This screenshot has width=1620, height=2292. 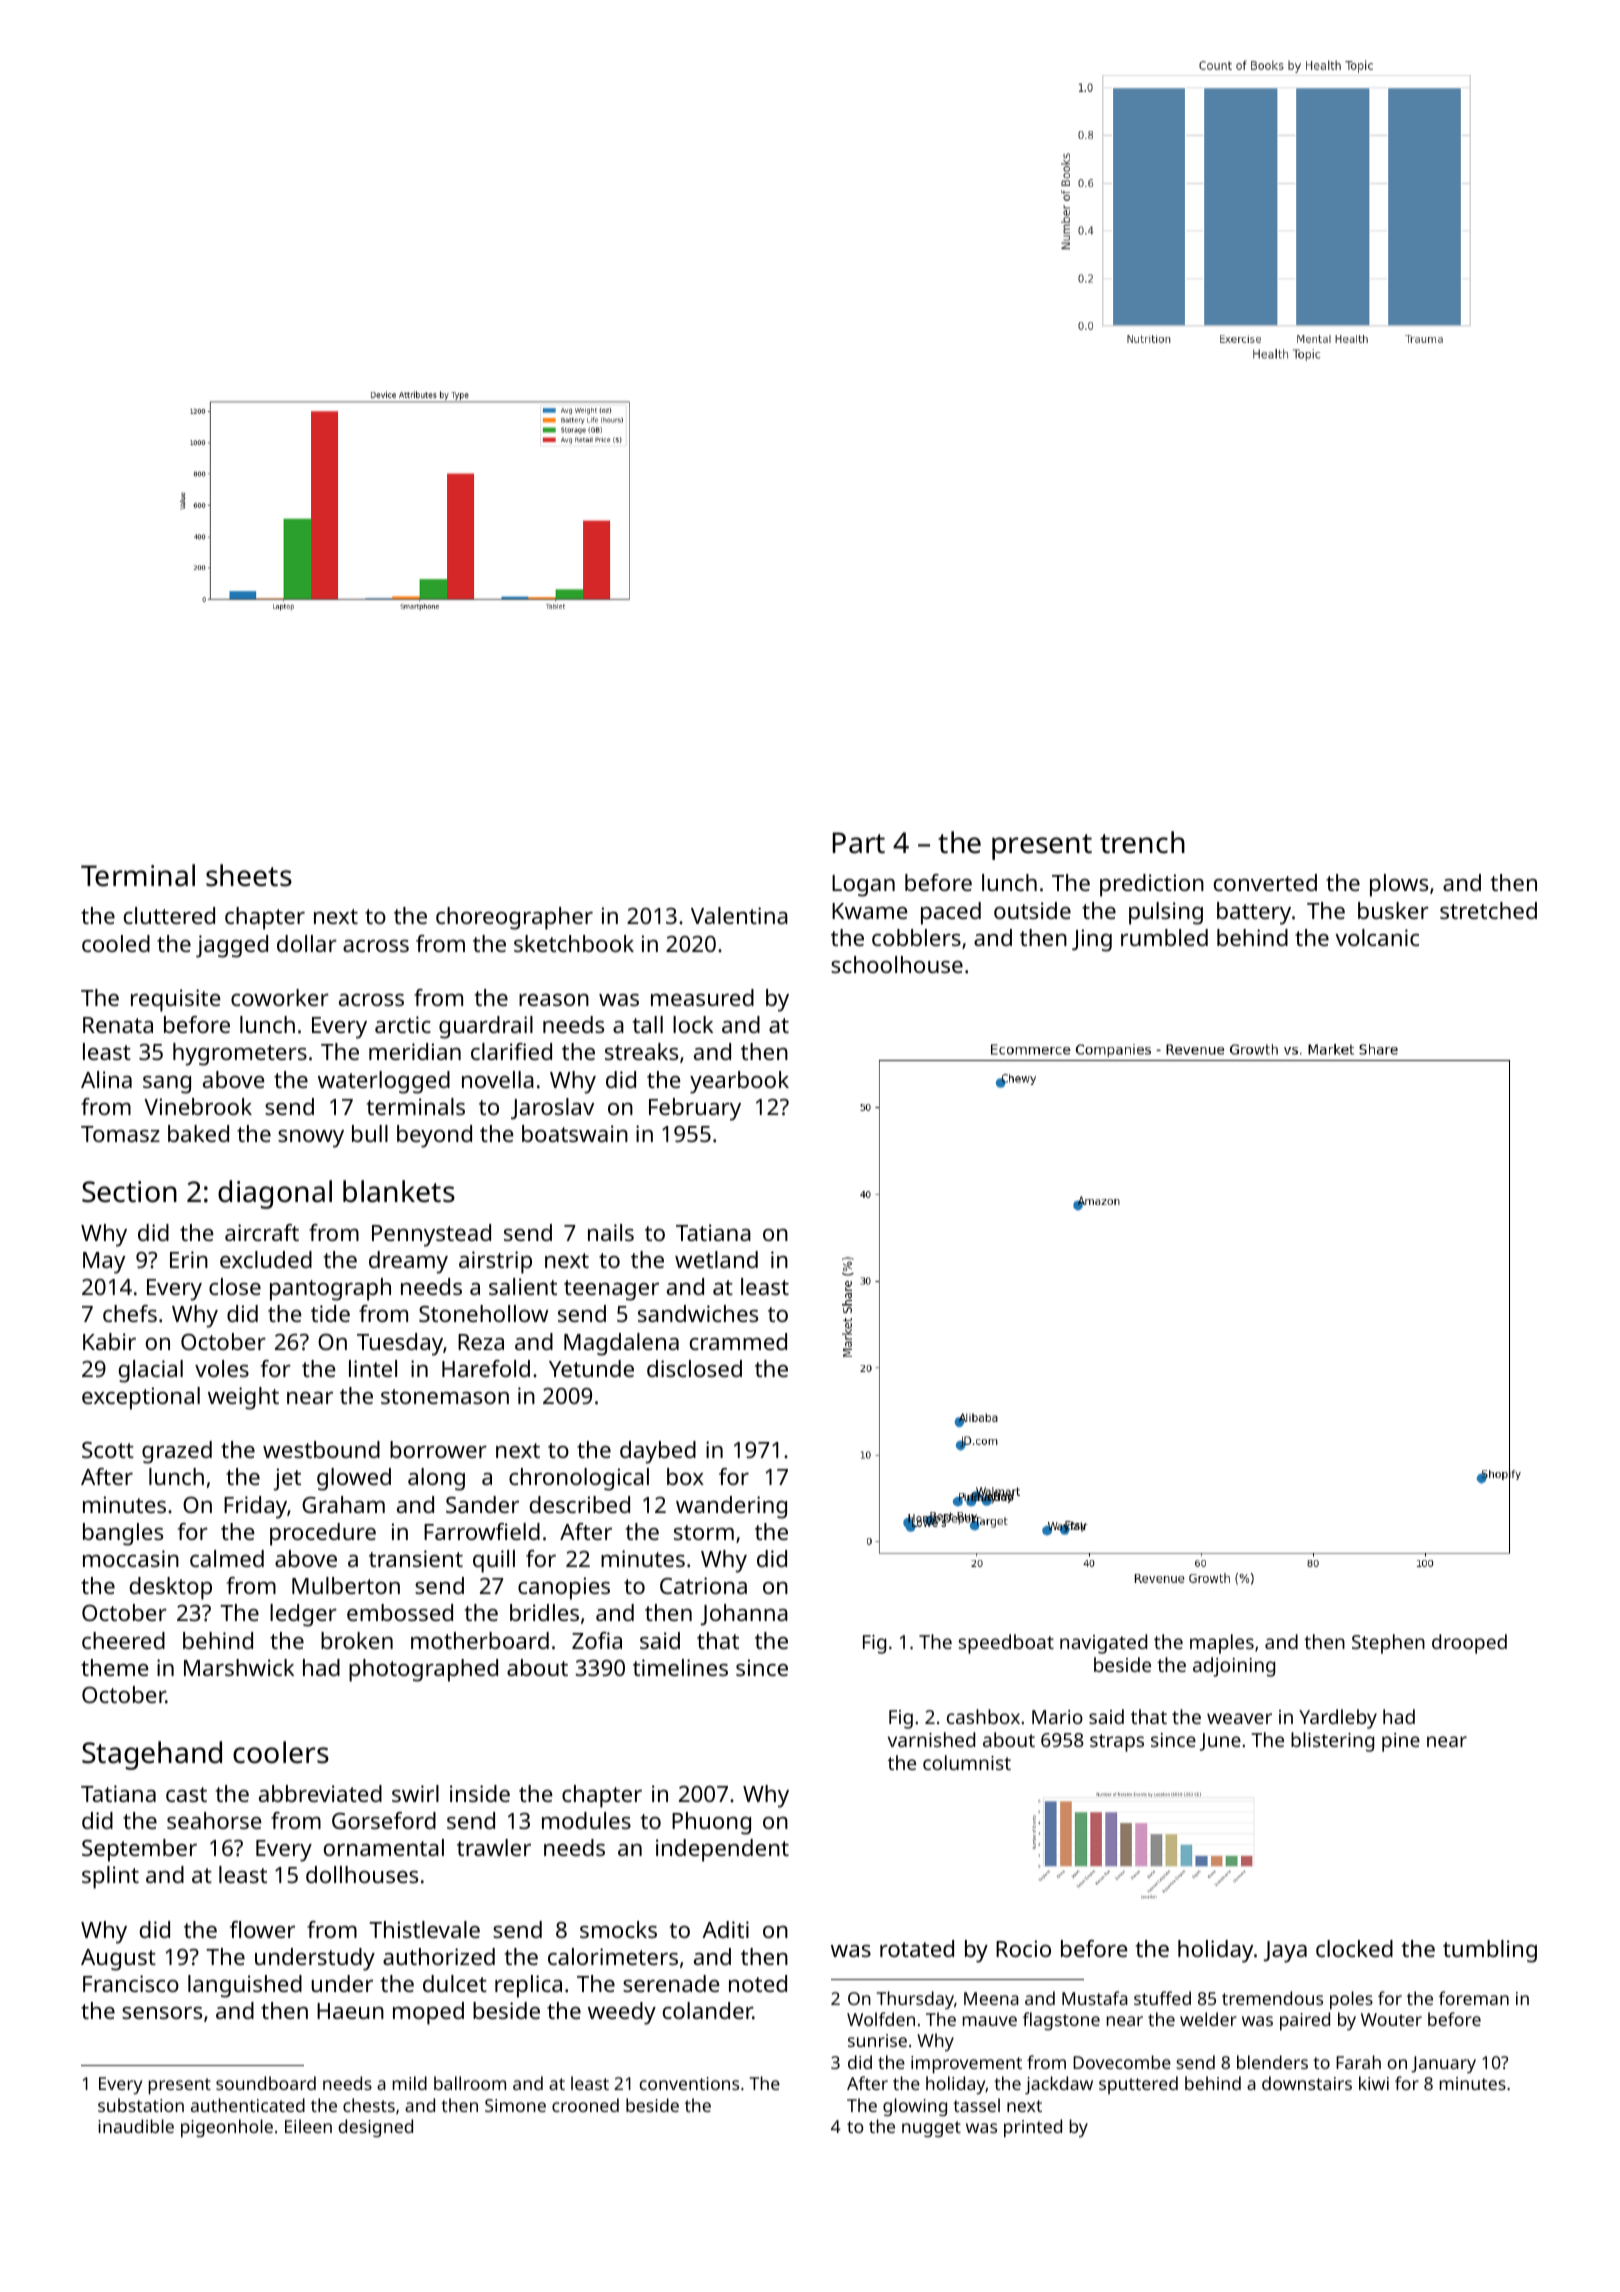 I want to click on westbound, so click(x=321, y=1449).
